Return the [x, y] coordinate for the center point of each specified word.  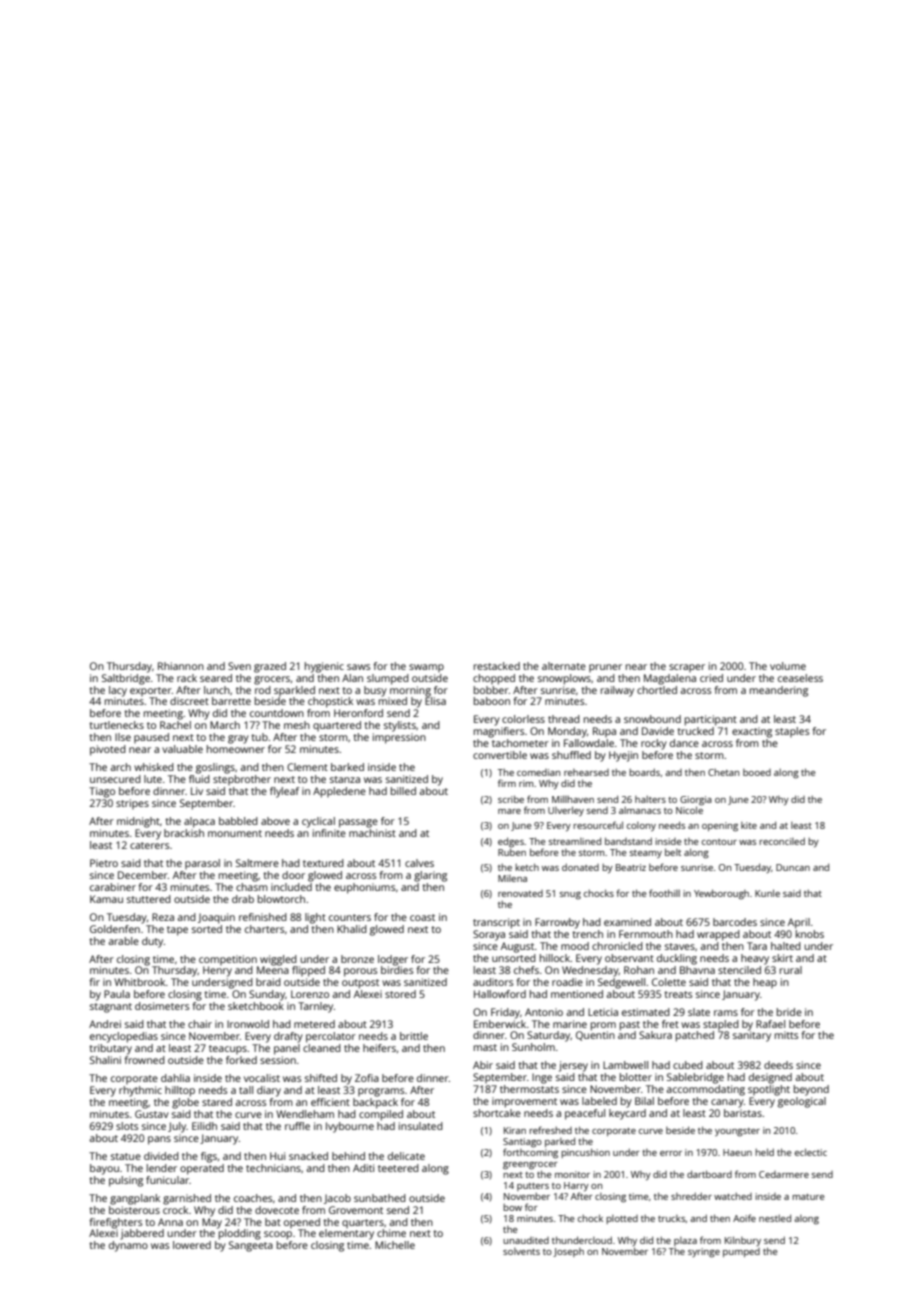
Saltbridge [126, 679]
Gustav [152, 1114]
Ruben [512, 852]
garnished [187, 1199]
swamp [426, 668]
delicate [406, 1156]
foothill [664, 893]
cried [711, 678]
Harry [576, 1186]
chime [391, 1233]
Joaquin [216, 918]
